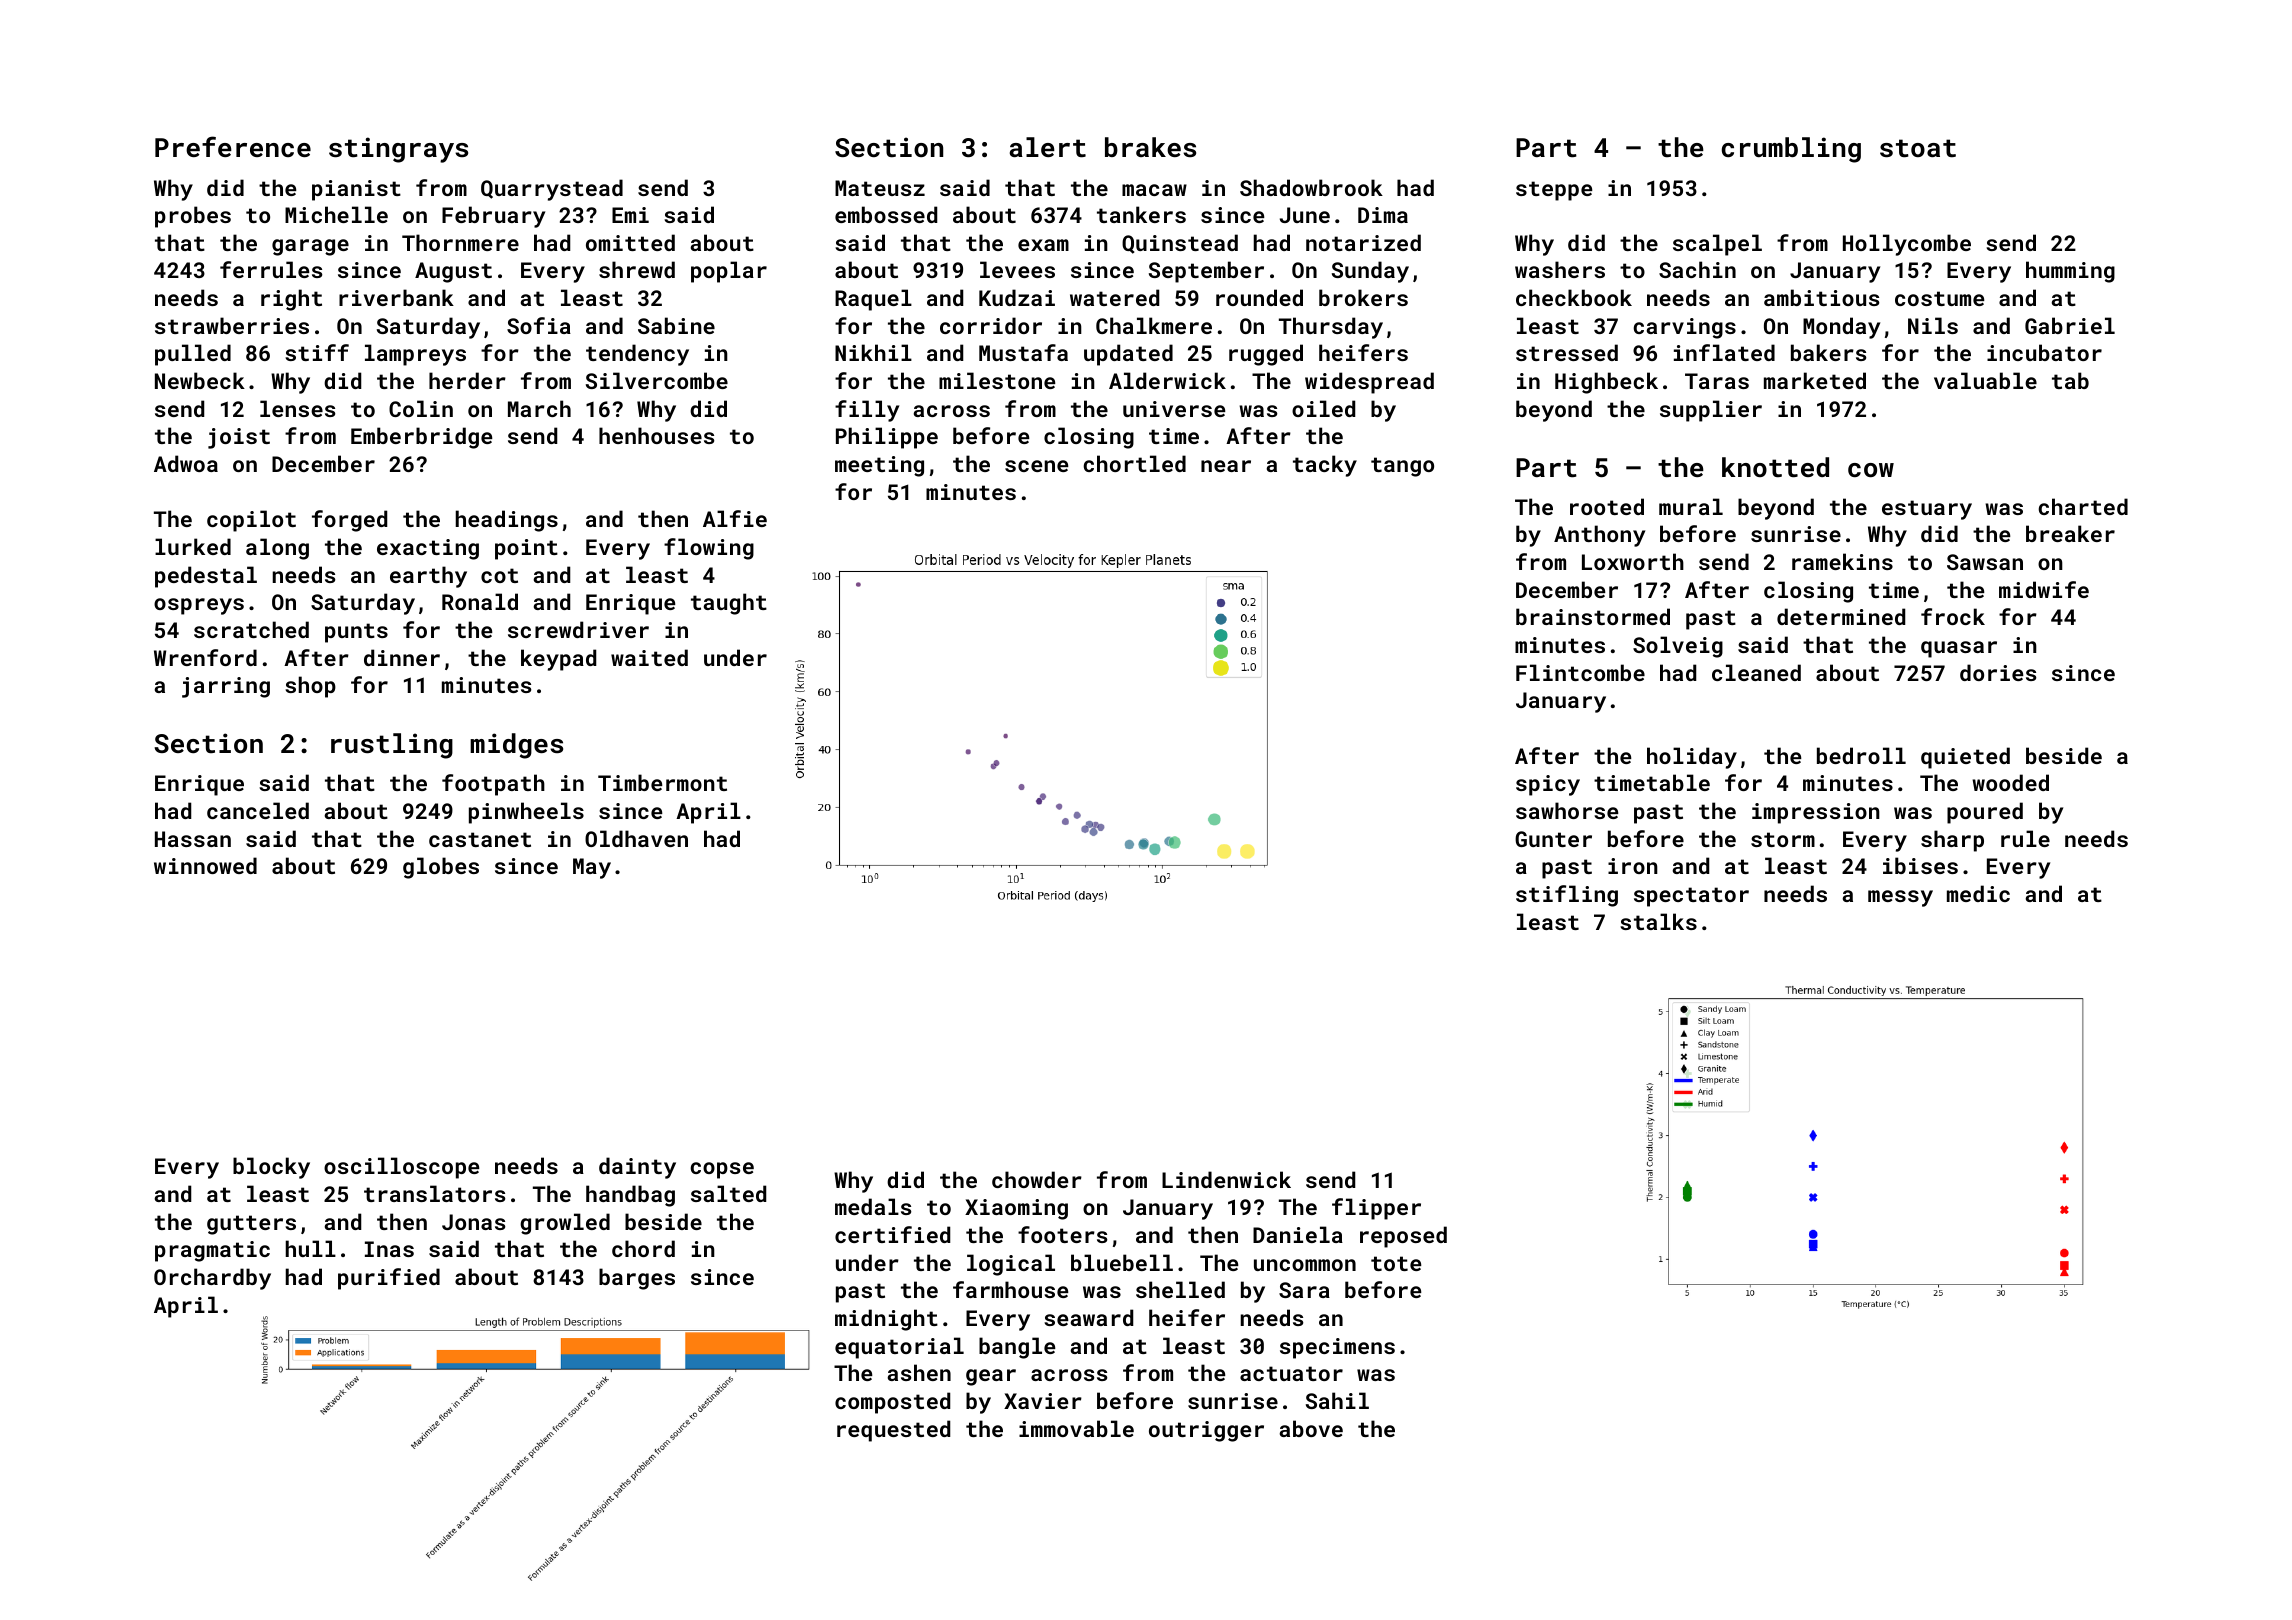 The height and width of the screenshot is (1620, 2292). I want to click on Gunter, so click(1553, 839).
